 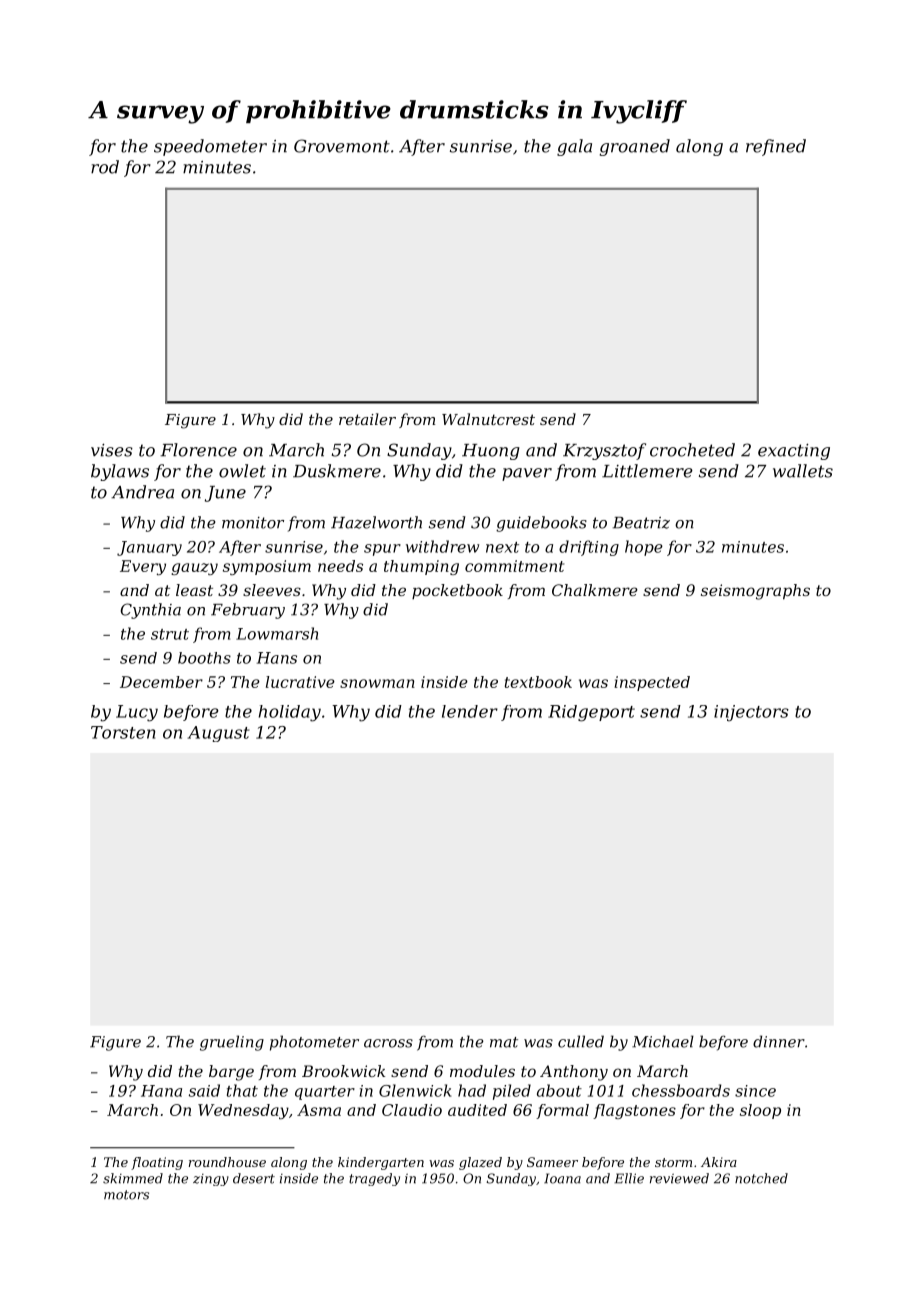 What do you see at coordinates (751, 713) in the screenshot?
I see `injectors` at bounding box center [751, 713].
